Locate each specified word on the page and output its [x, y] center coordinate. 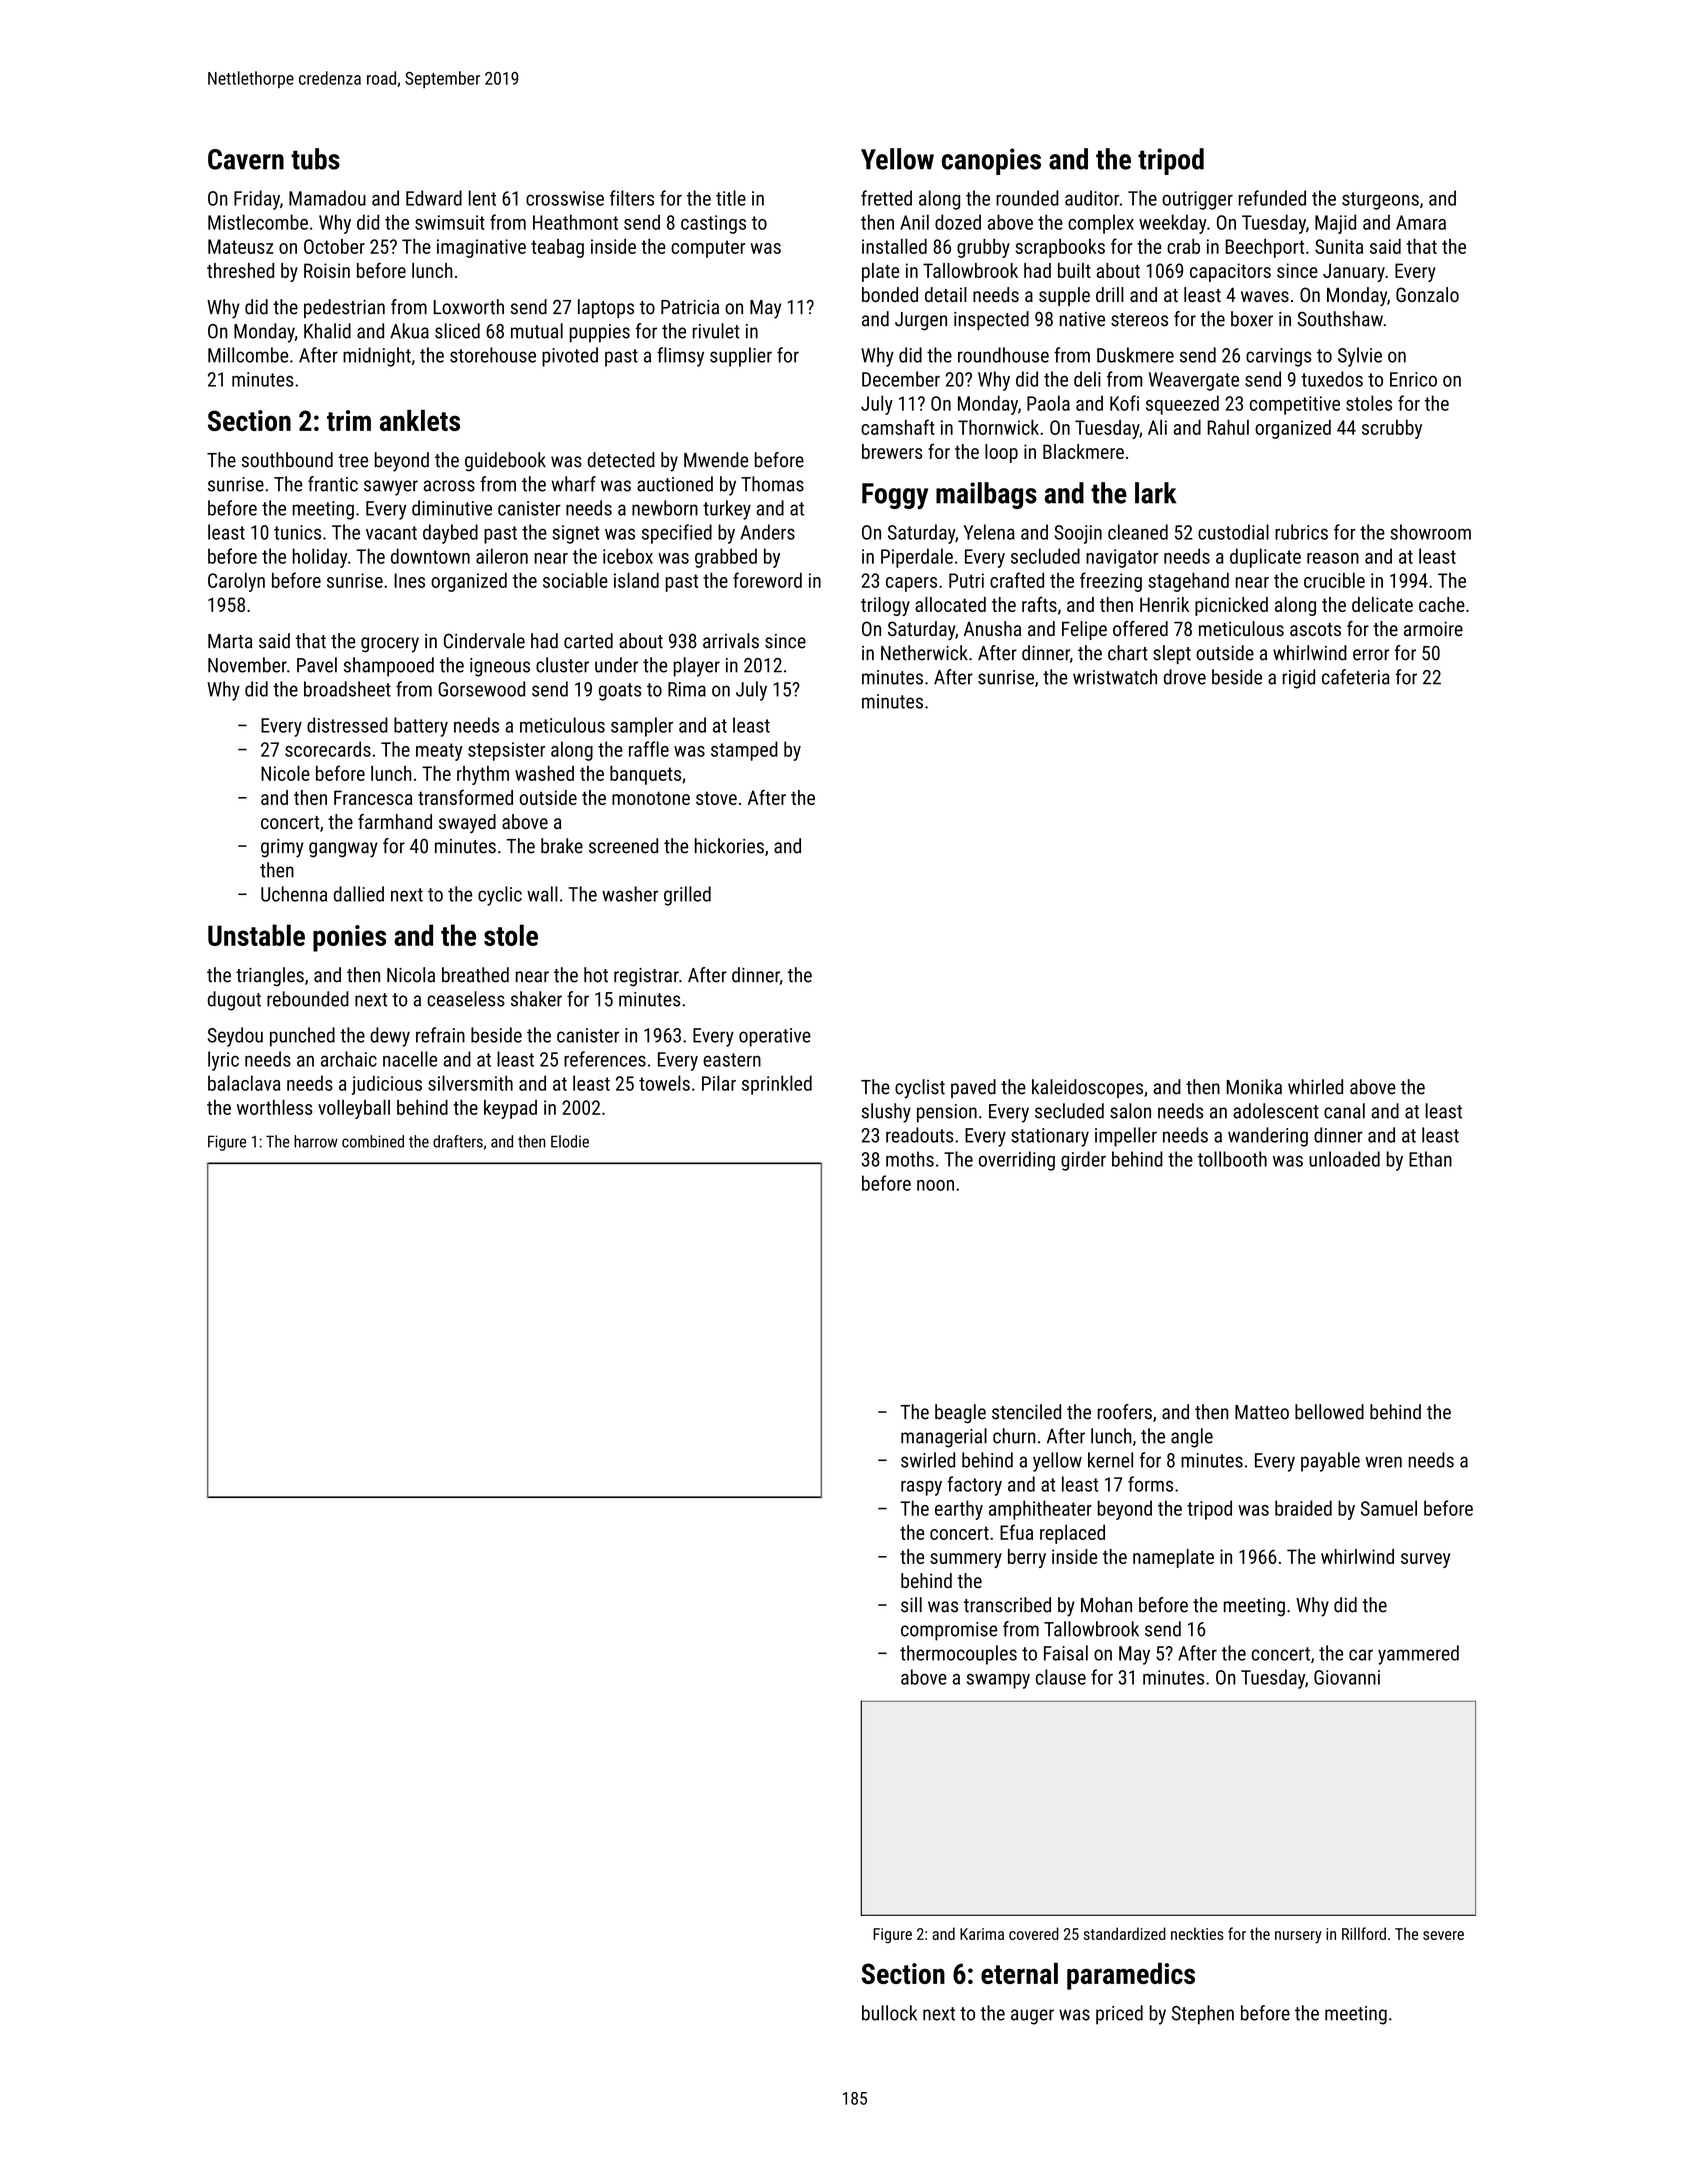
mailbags [986, 495]
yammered [1418, 1655]
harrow [316, 1141]
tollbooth [1232, 1159]
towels [664, 1083]
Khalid [327, 331]
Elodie [570, 1141]
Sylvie [1360, 357]
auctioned [675, 484]
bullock [889, 2013]
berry [1027, 1558]
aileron [502, 556]
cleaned [1138, 532]
